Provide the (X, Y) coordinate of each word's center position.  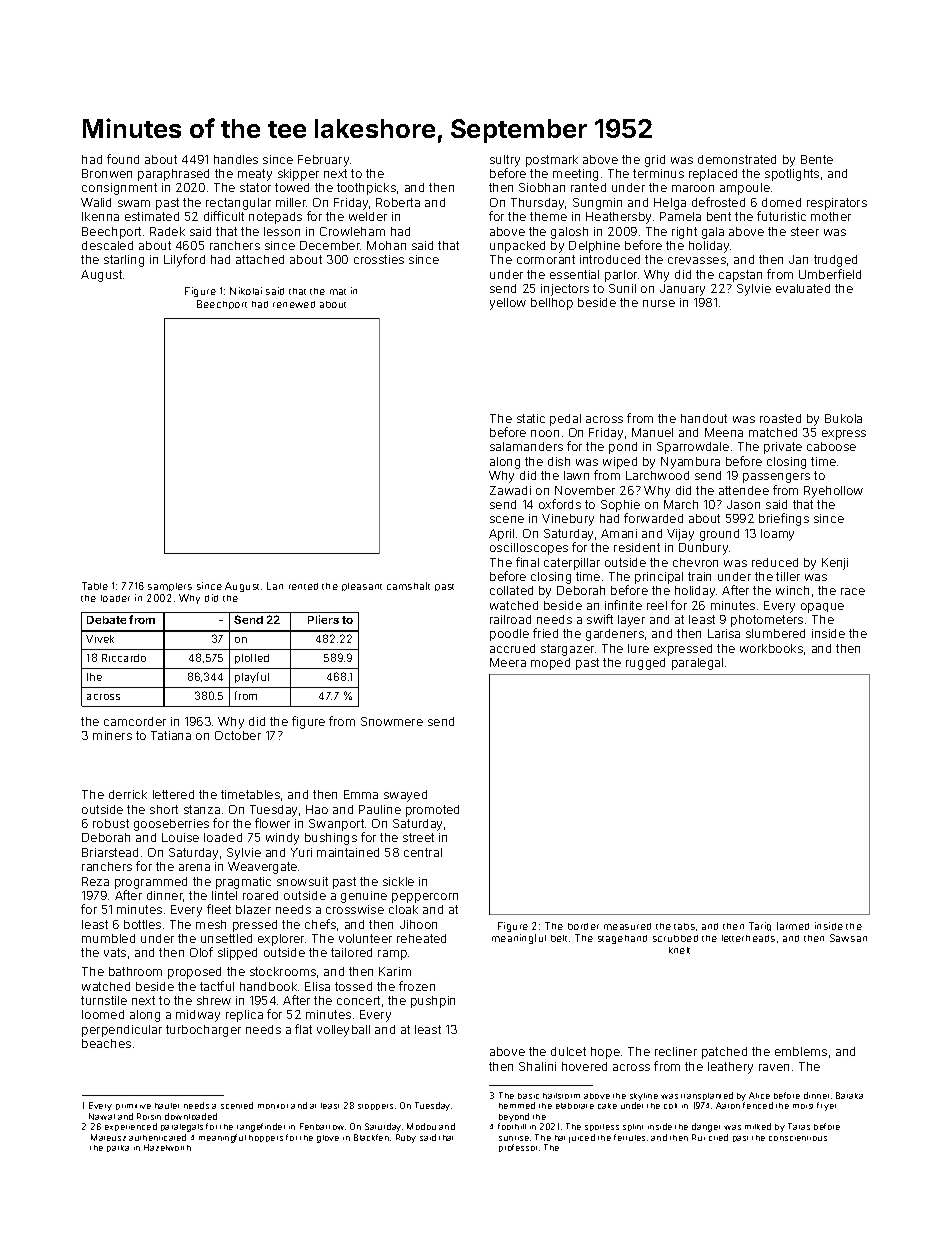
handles (236, 159)
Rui (698, 1137)
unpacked (517, 247)
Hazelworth (167, 1147)
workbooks (771, 648)
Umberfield (830, 274)
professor (518, 1148)
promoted (432, 811)
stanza (202, 809)
